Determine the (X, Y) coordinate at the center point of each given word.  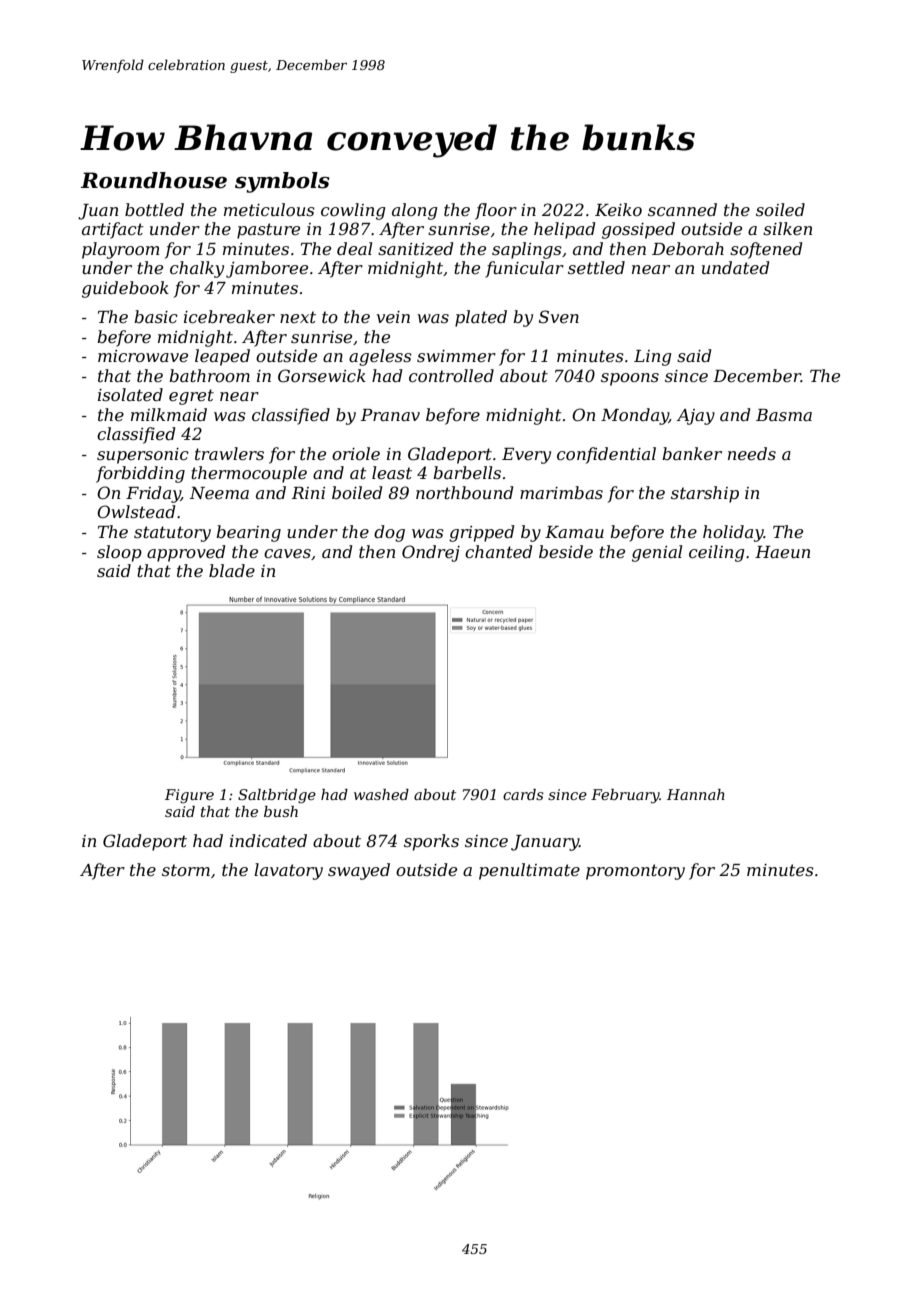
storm (186, 870)
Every (526, 456)
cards (523, 794)
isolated (130, 394)
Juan (98, 212)
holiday (733, 533)
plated (481, 318)
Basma (784, 415)
